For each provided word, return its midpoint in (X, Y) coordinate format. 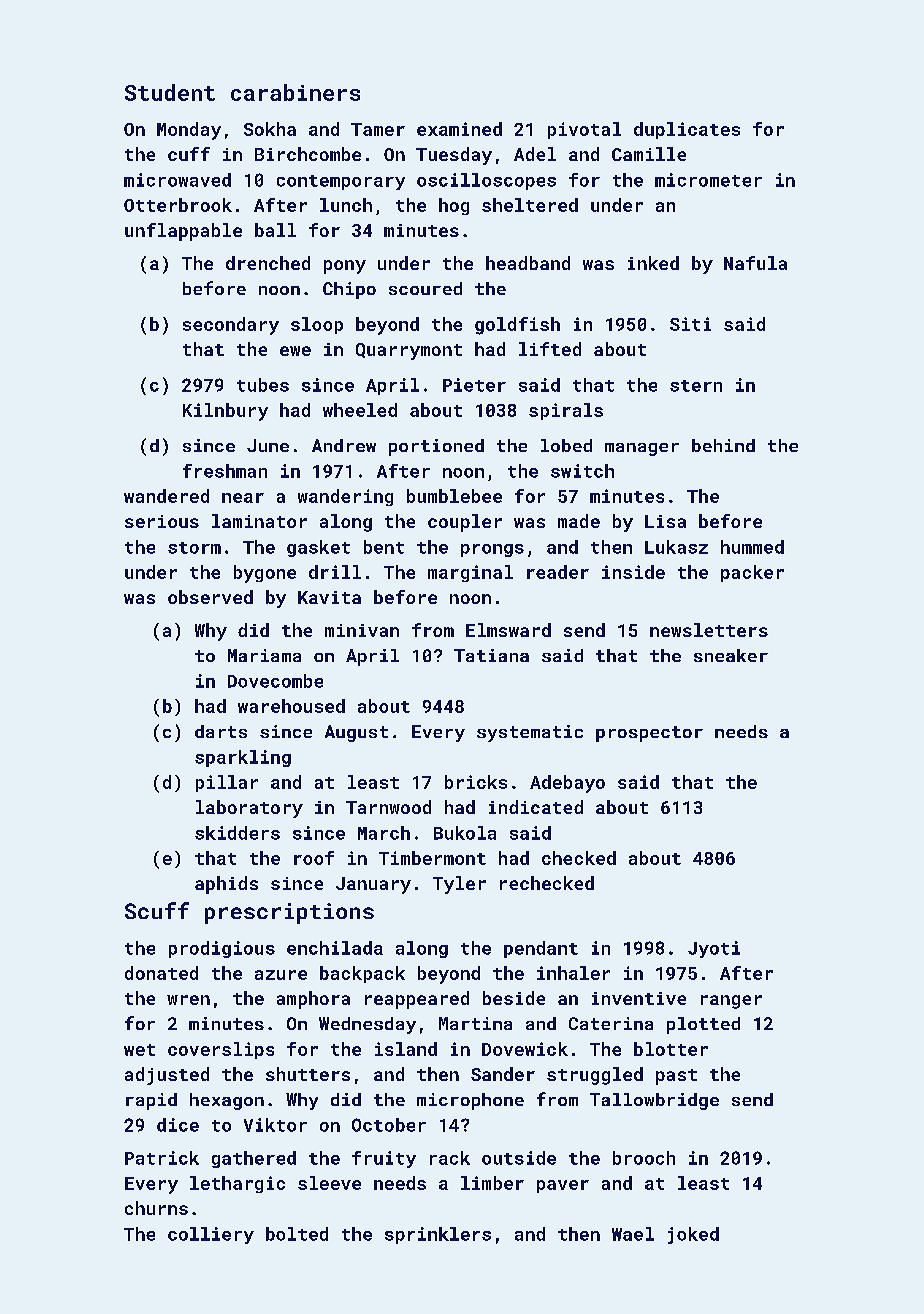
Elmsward (508, 630)
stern (696, 386)
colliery (211, 1235)
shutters (308, 1074)
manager (642, 449)
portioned (436, 447)
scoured (425, 288)
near (243, 498)
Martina (475, 1023)
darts (221, 731)
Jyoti (714, 949)
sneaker (731, 655)
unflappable (183, 232)
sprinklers (438, 1235)
